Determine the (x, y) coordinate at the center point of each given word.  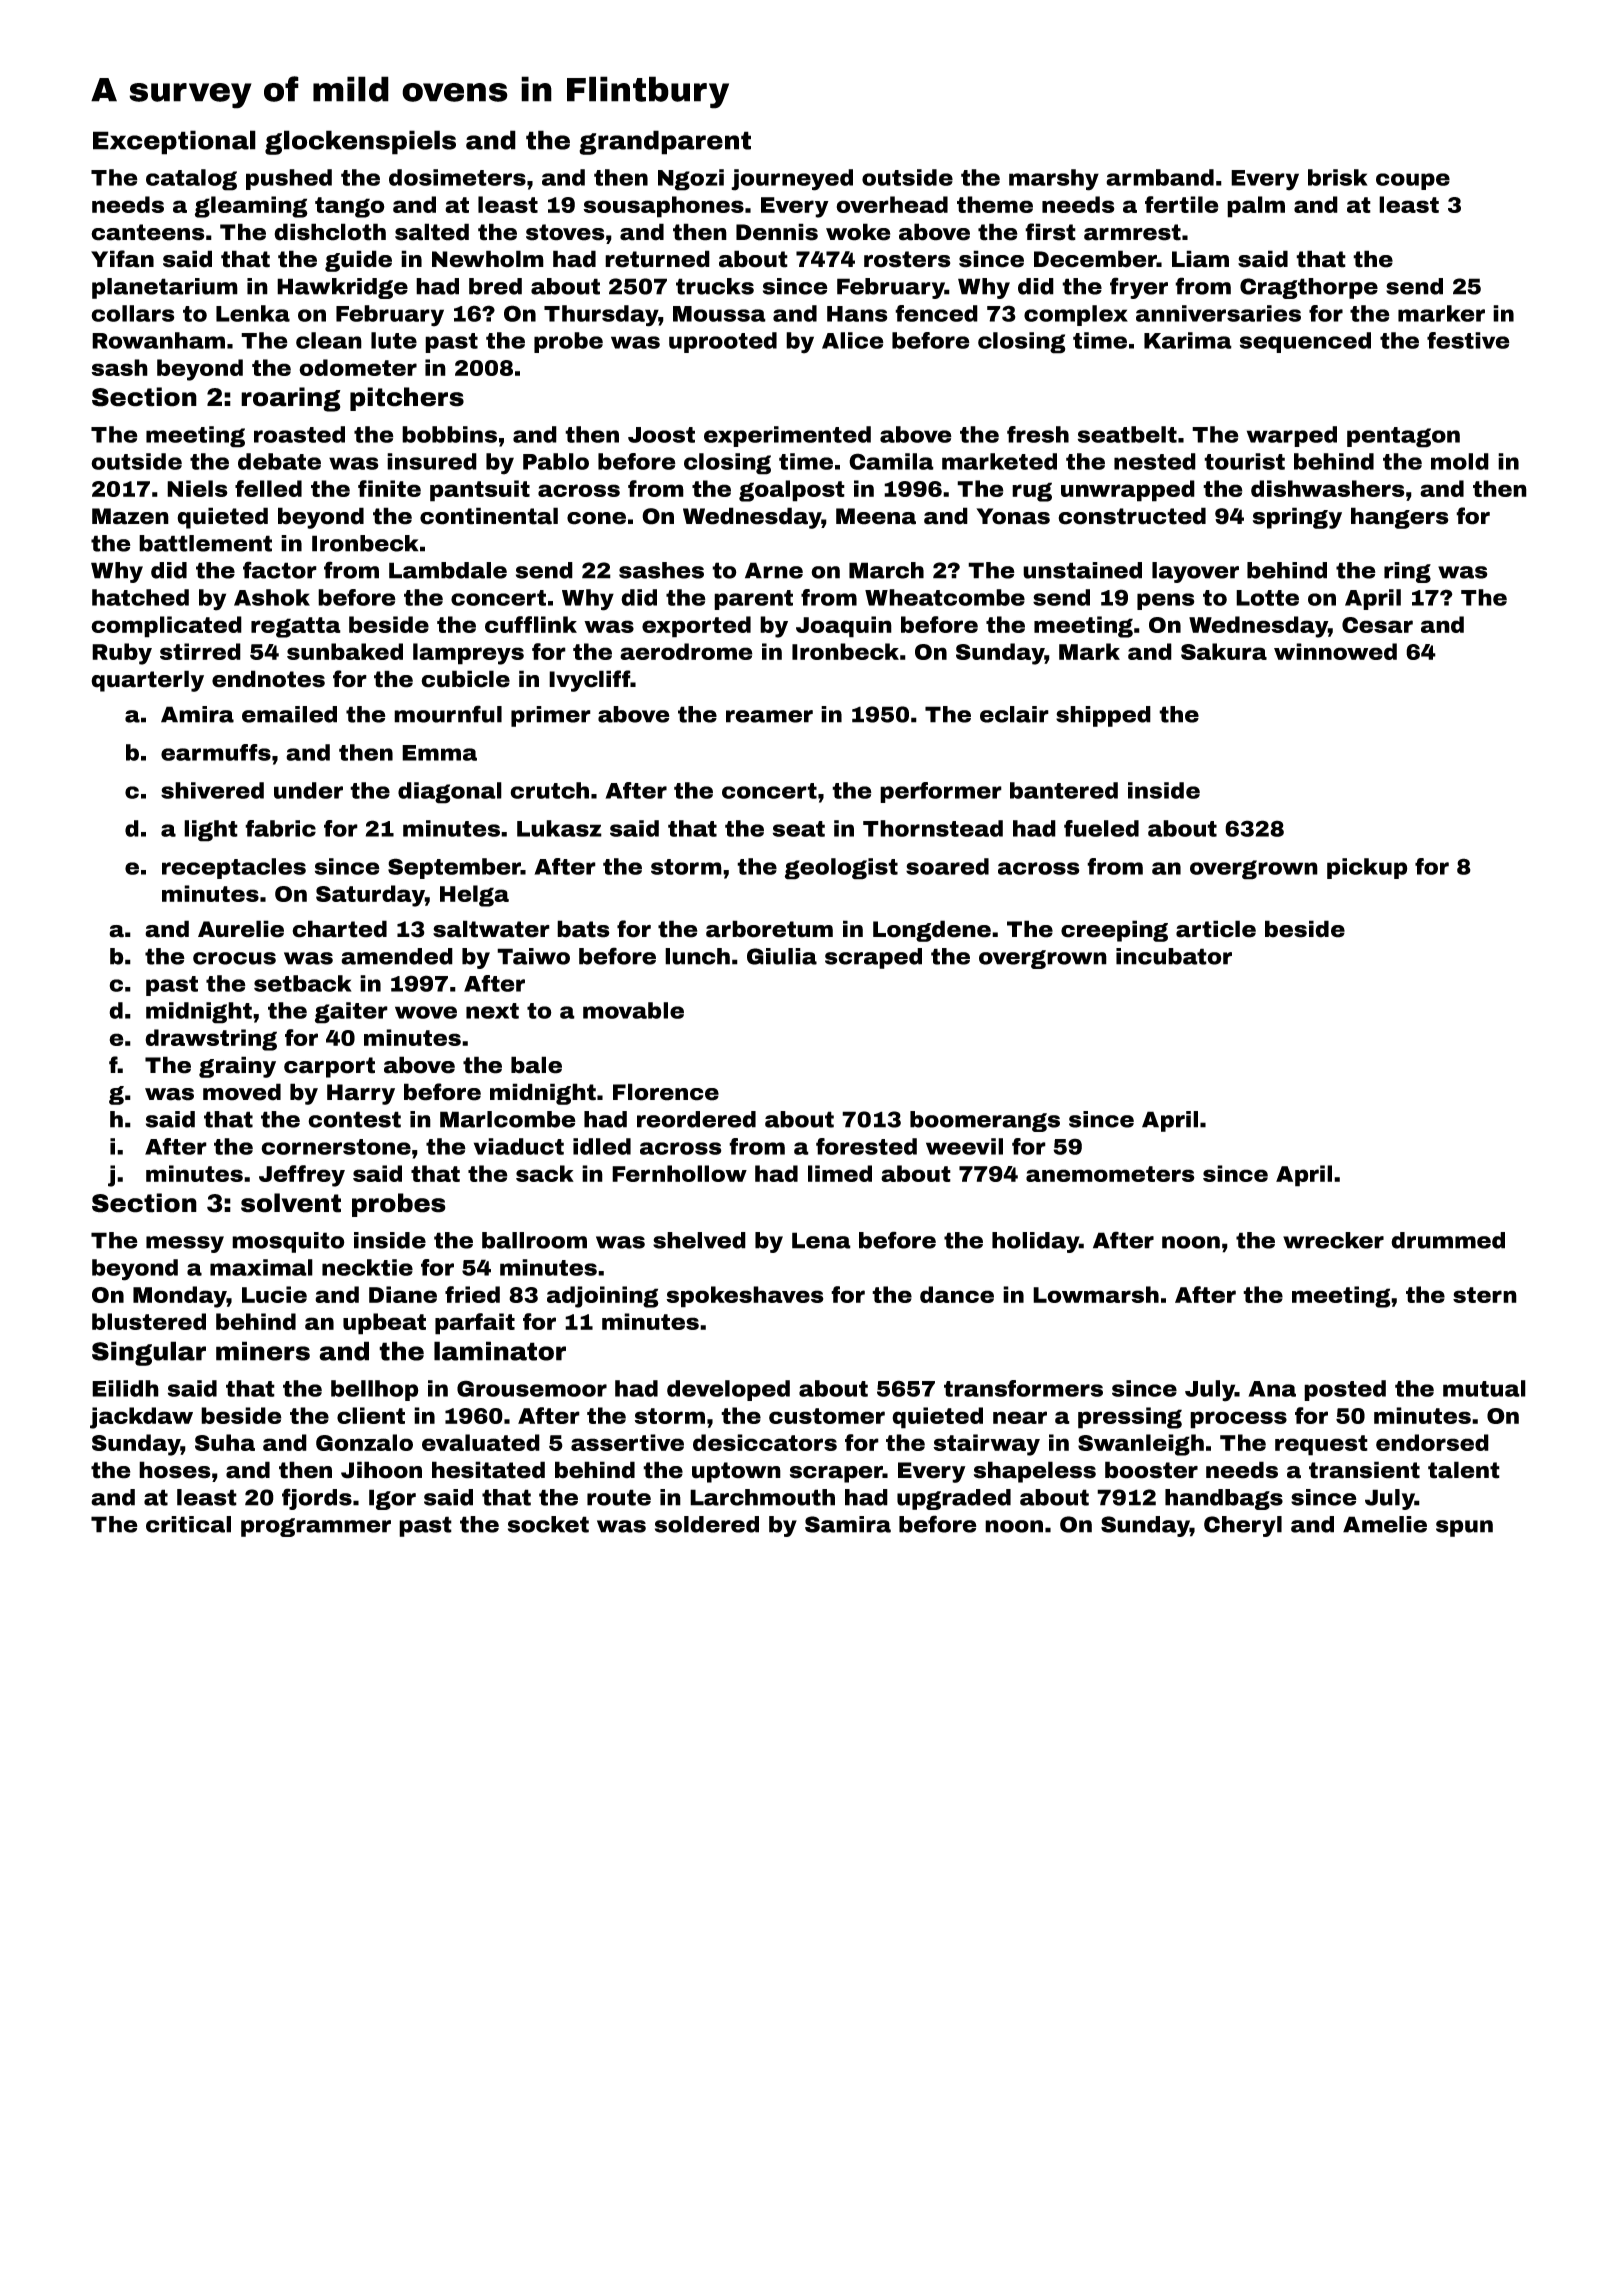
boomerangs (985, 1121)
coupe (1413, 181)
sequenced (1305, 342)
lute (394, 340)
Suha (225, 1442)
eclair (1014, 714)
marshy (1054, 180)
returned (657, 259)
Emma (439, 753)
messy (185, 1244)
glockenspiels (360, 142)
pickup (1367, 868)
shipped (1103, 716)
